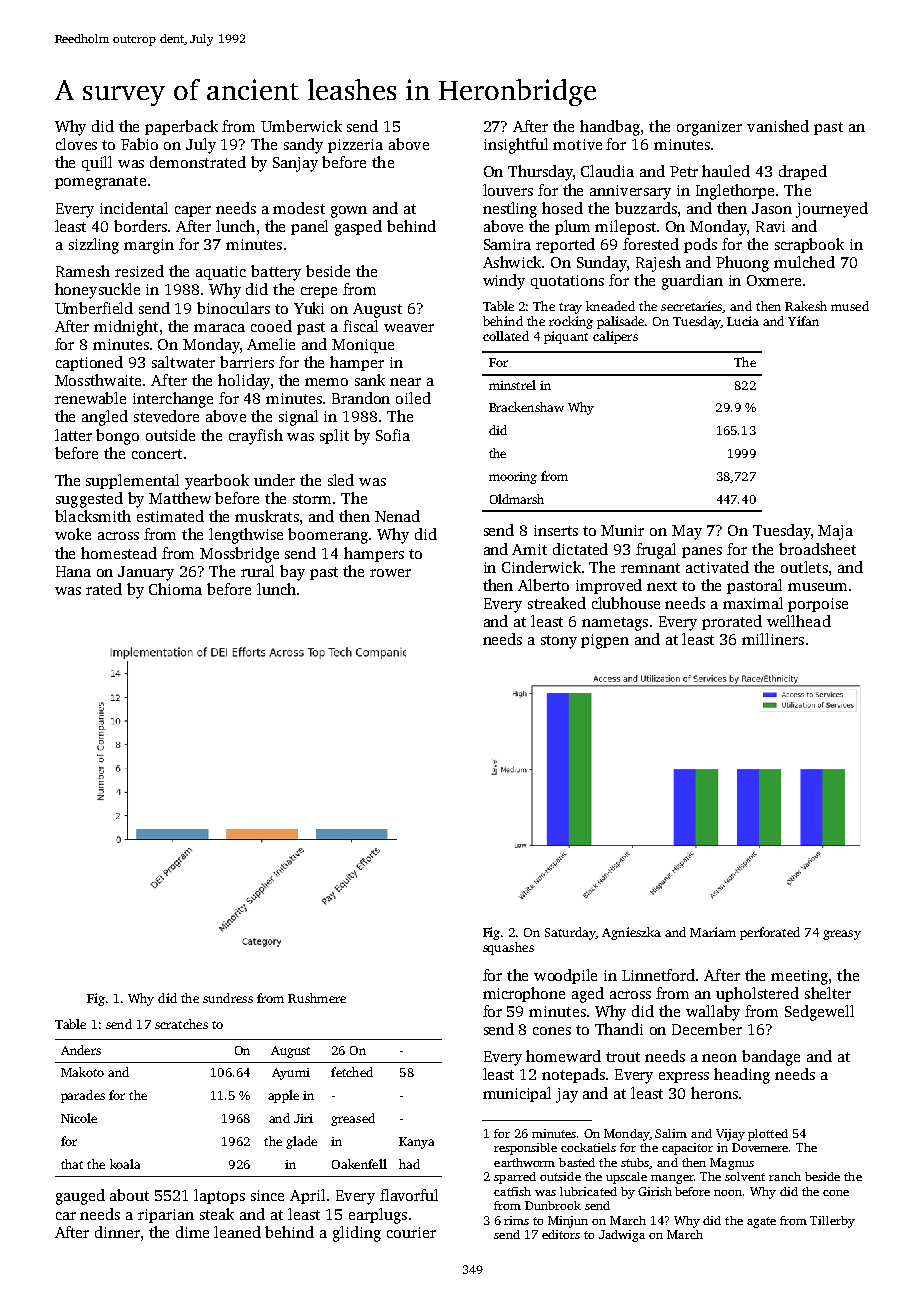 The image size is (924, 1308). What do you see at coordinates (709, 128) in the document?
I see `organizer` at bounding box center [709, 128].
